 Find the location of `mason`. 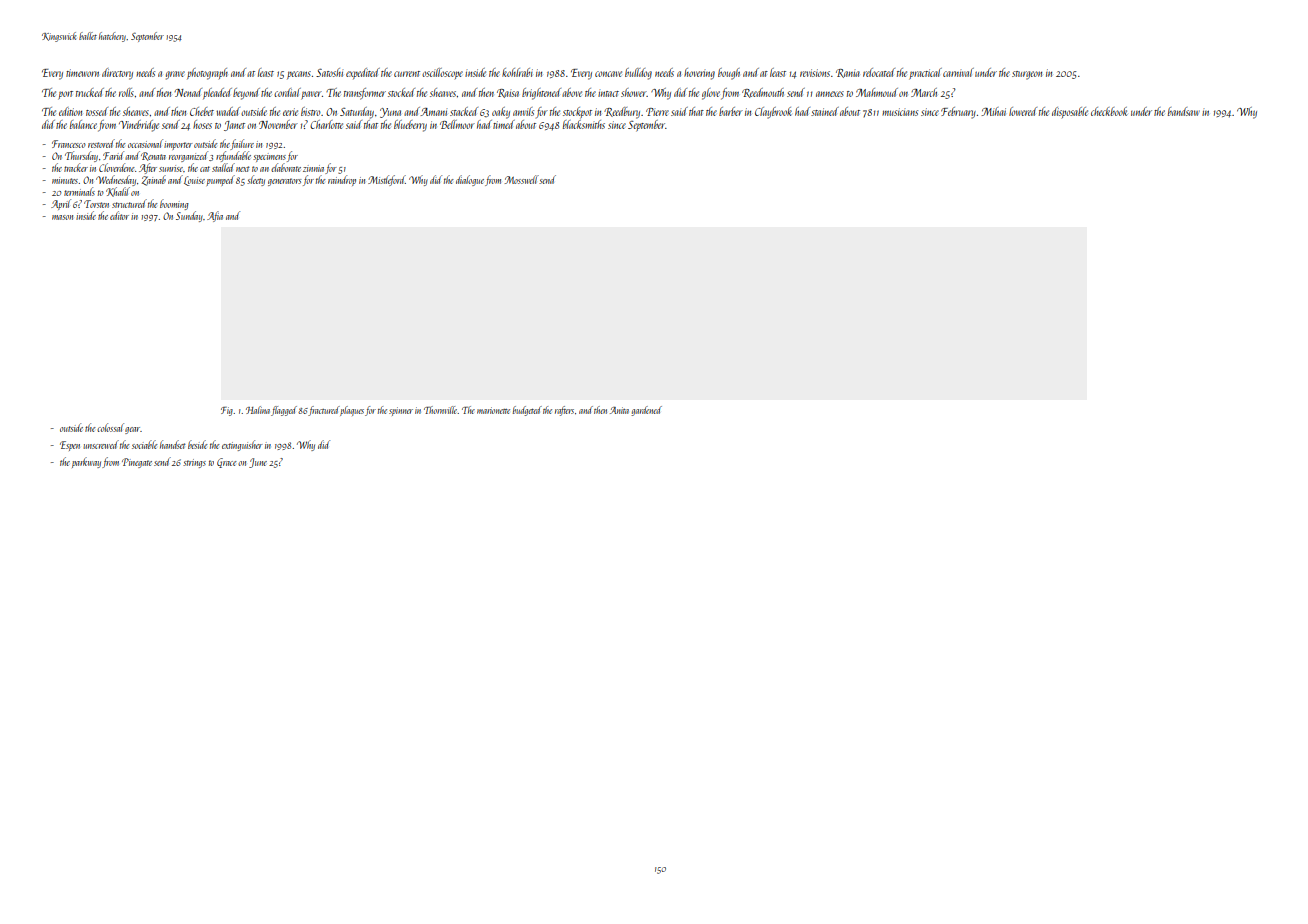

mason is located at coordinates (62, 217).
